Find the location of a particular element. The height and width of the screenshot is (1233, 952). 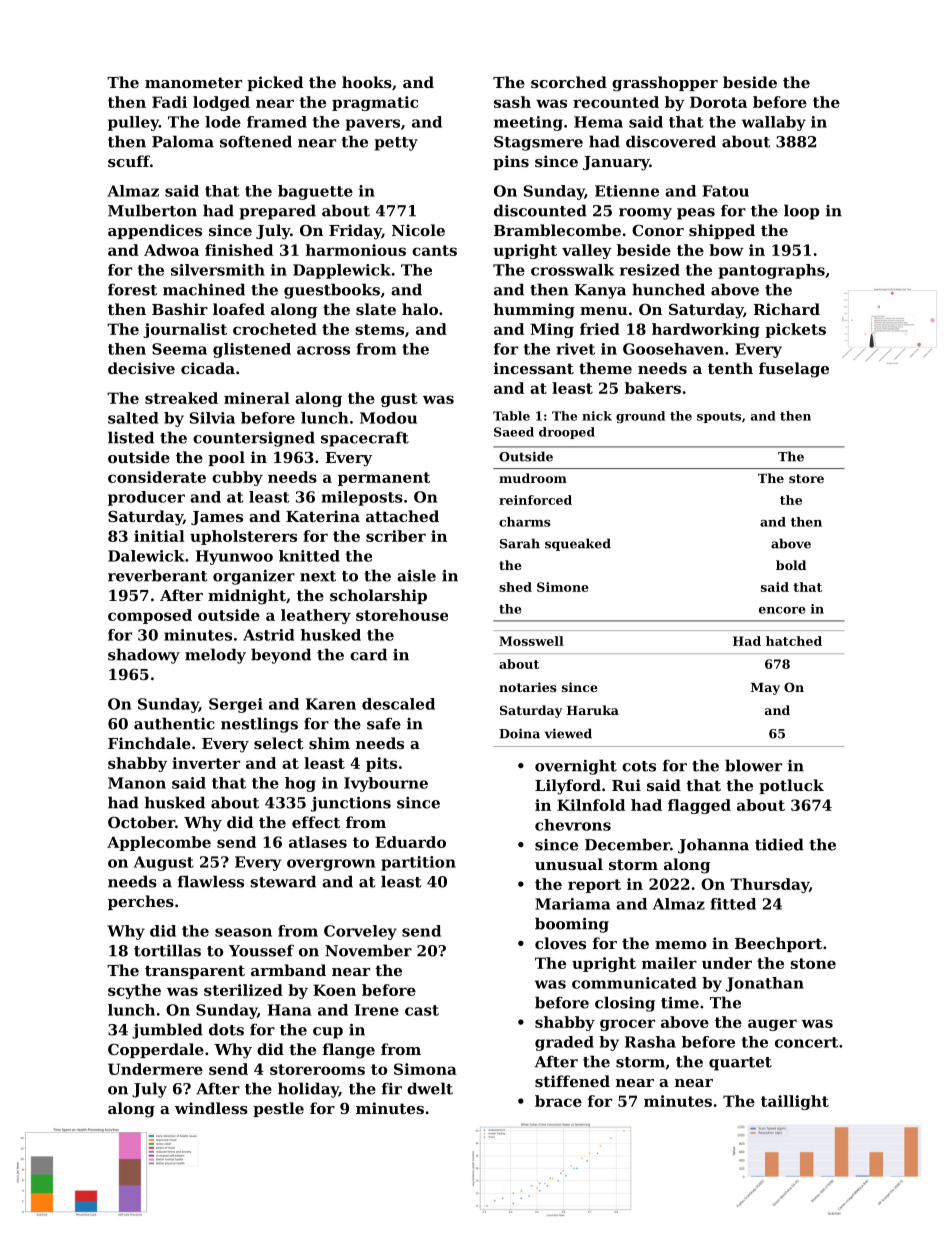

fitted is located at coordinates (733, 904).
